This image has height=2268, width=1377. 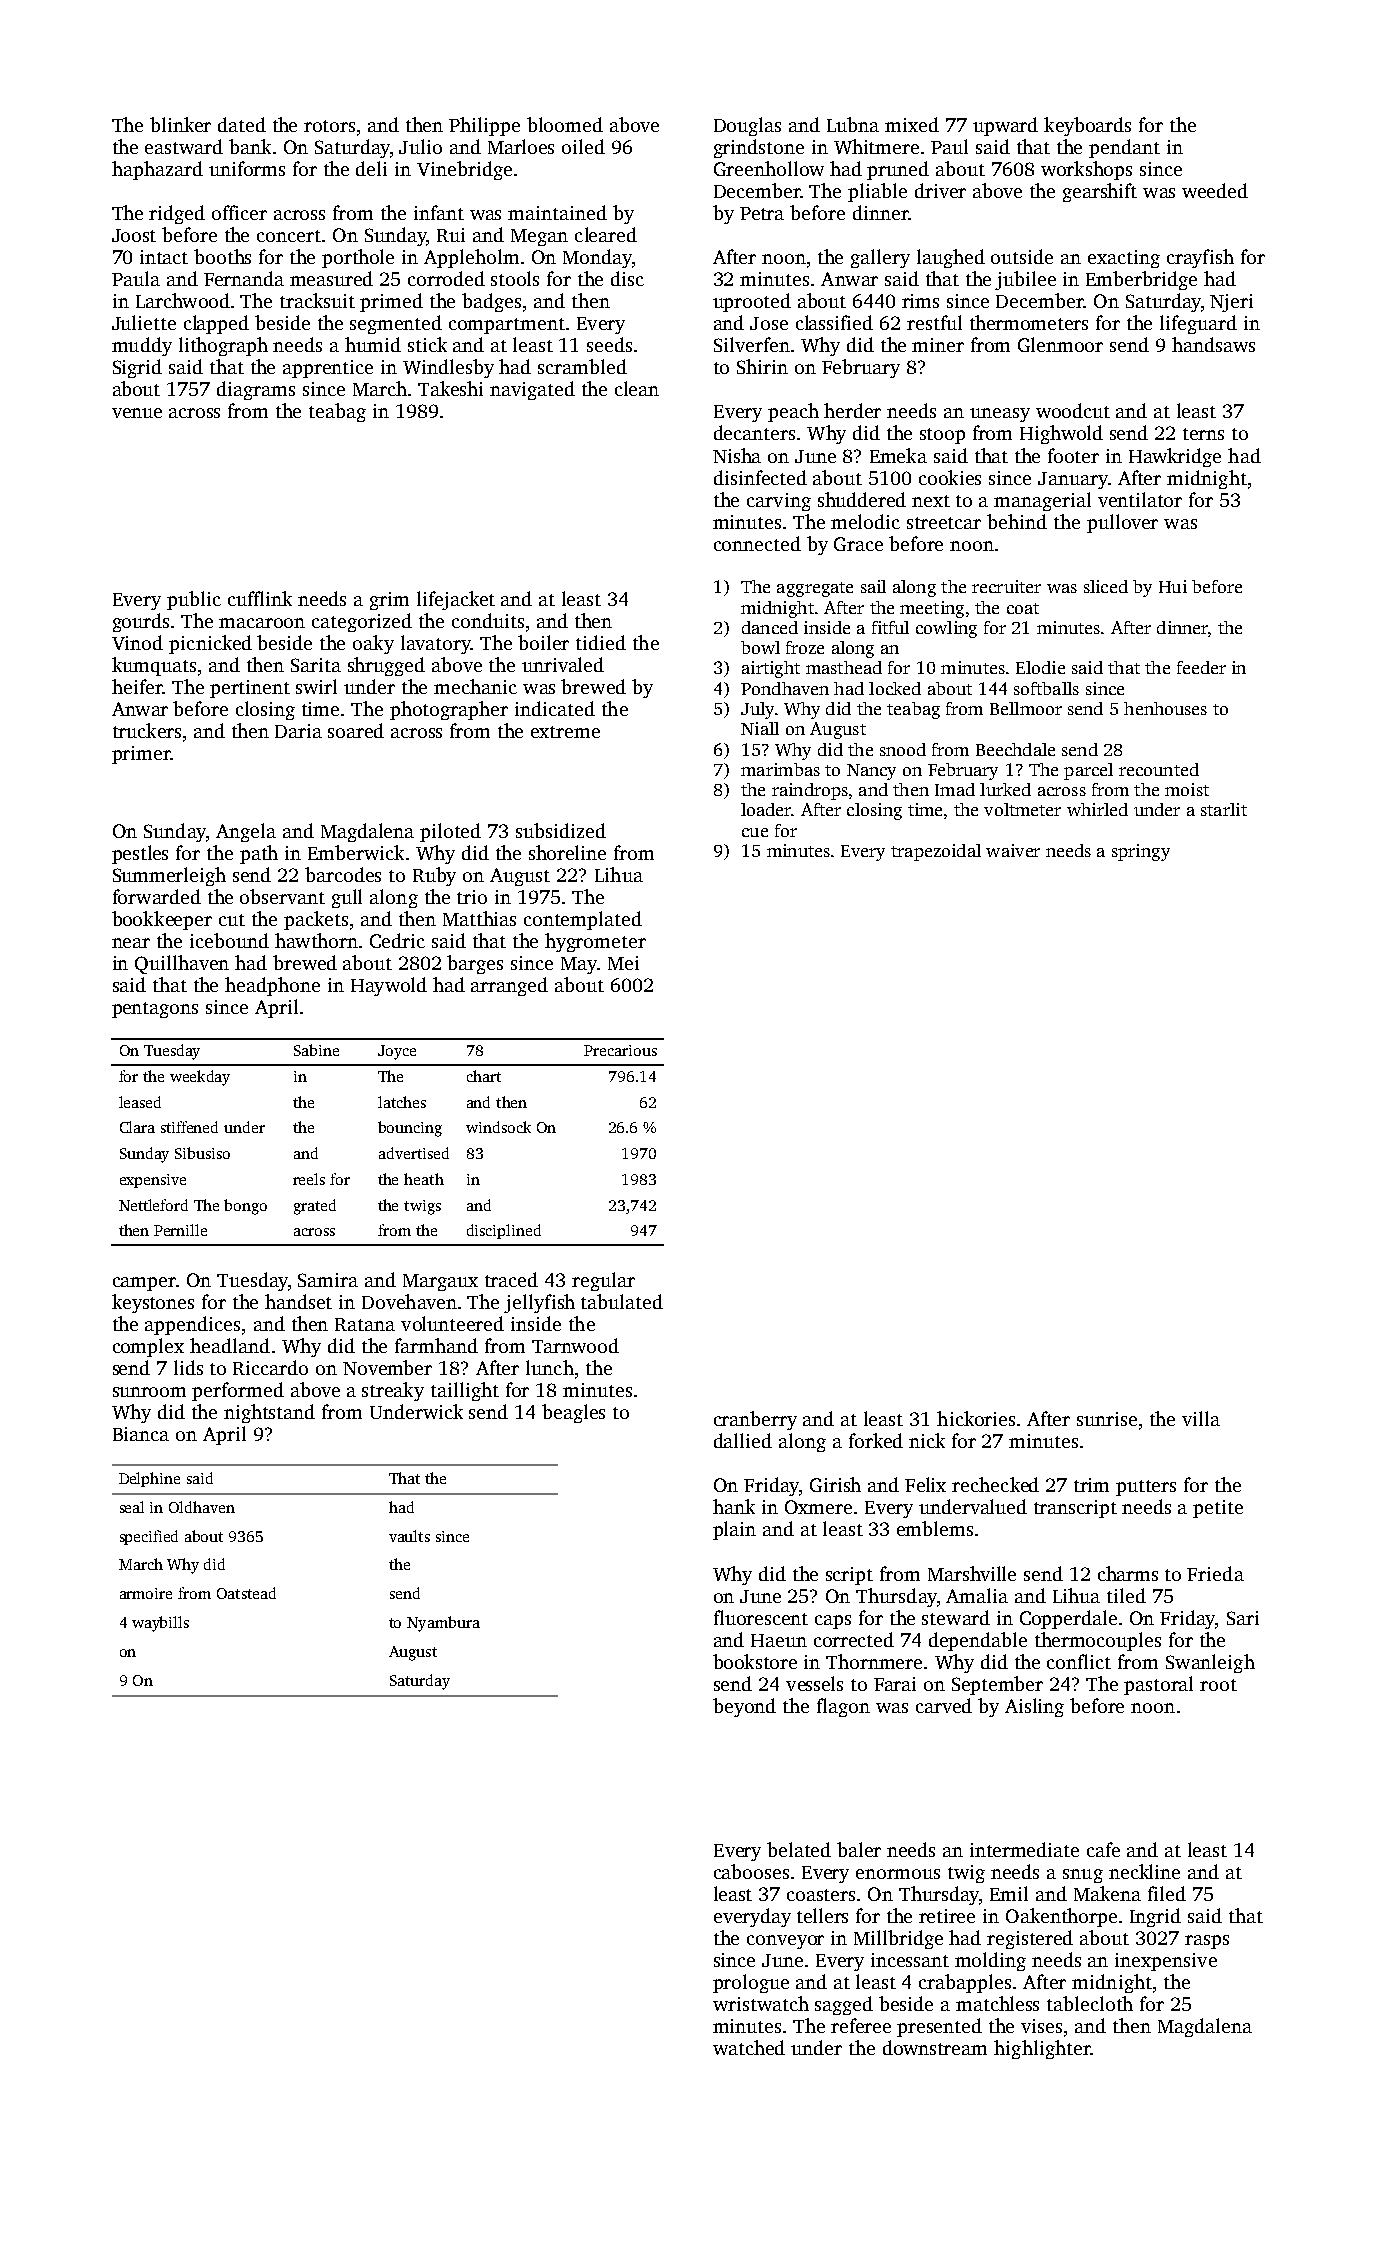 I want to click on Greenhollow, so click(x=769, y=168).
